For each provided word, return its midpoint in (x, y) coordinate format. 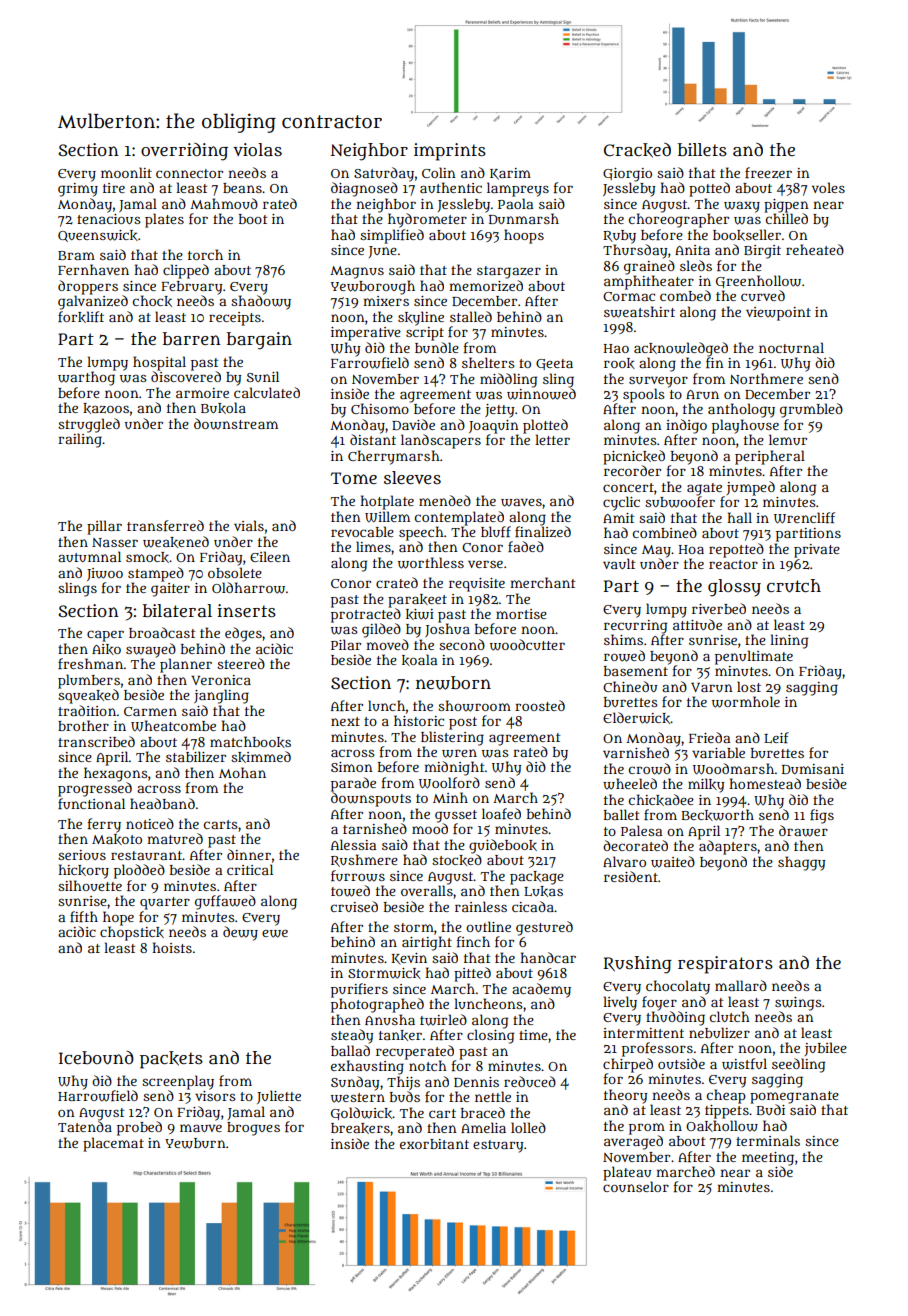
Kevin (409, 959)
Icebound (96, 1058)
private (817, 551)
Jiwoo (105, 574)
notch (428, 1065)
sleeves (412, 477)
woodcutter (527, 645)
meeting (768, 1159)
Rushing (638, 965)
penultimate (754, 657)
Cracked (637, 150)
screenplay (178, 1082)
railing (80, 440)
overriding (184, 152)
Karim (510, 174)
